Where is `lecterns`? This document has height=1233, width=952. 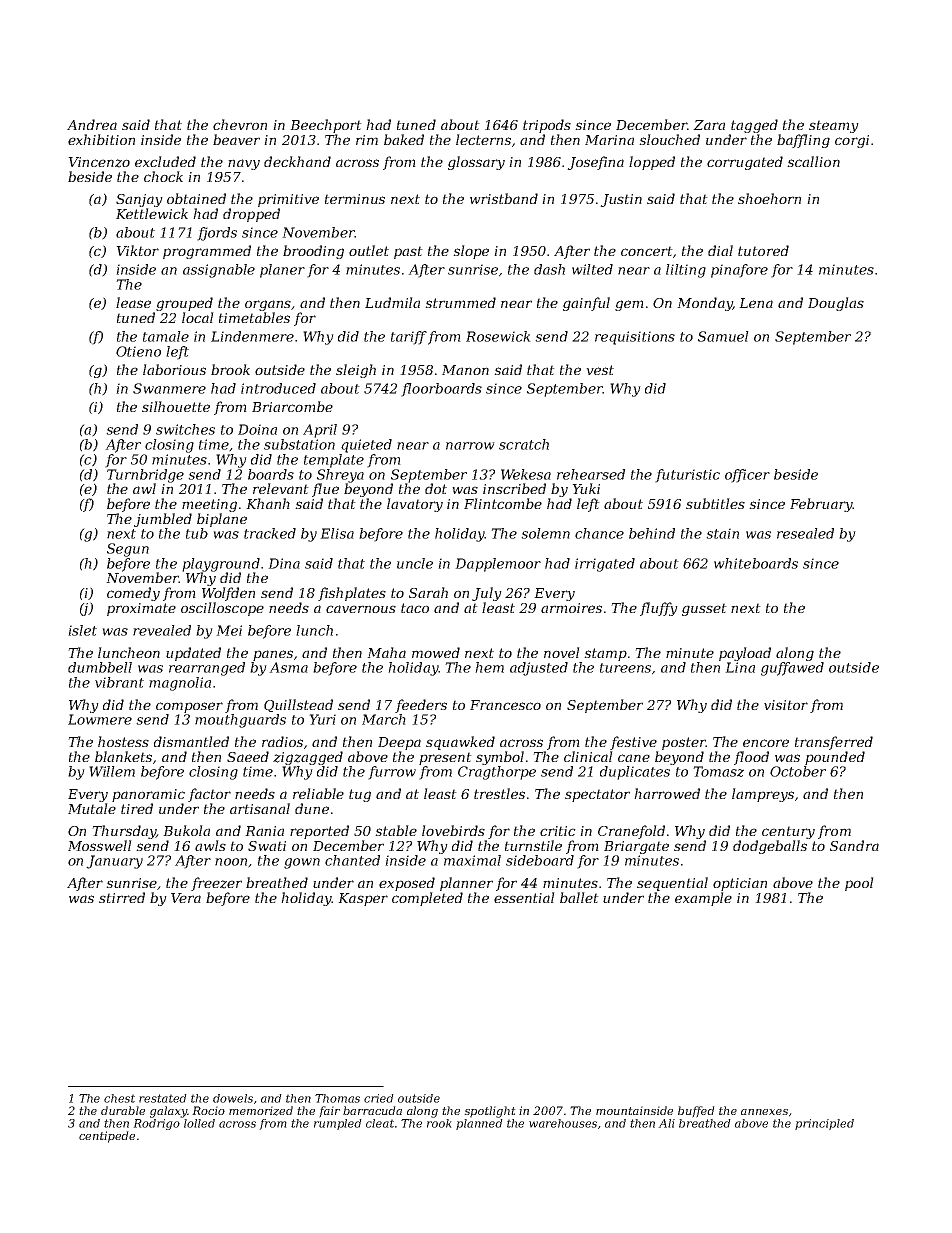
lecterns is located at coordinates (483, 139).
